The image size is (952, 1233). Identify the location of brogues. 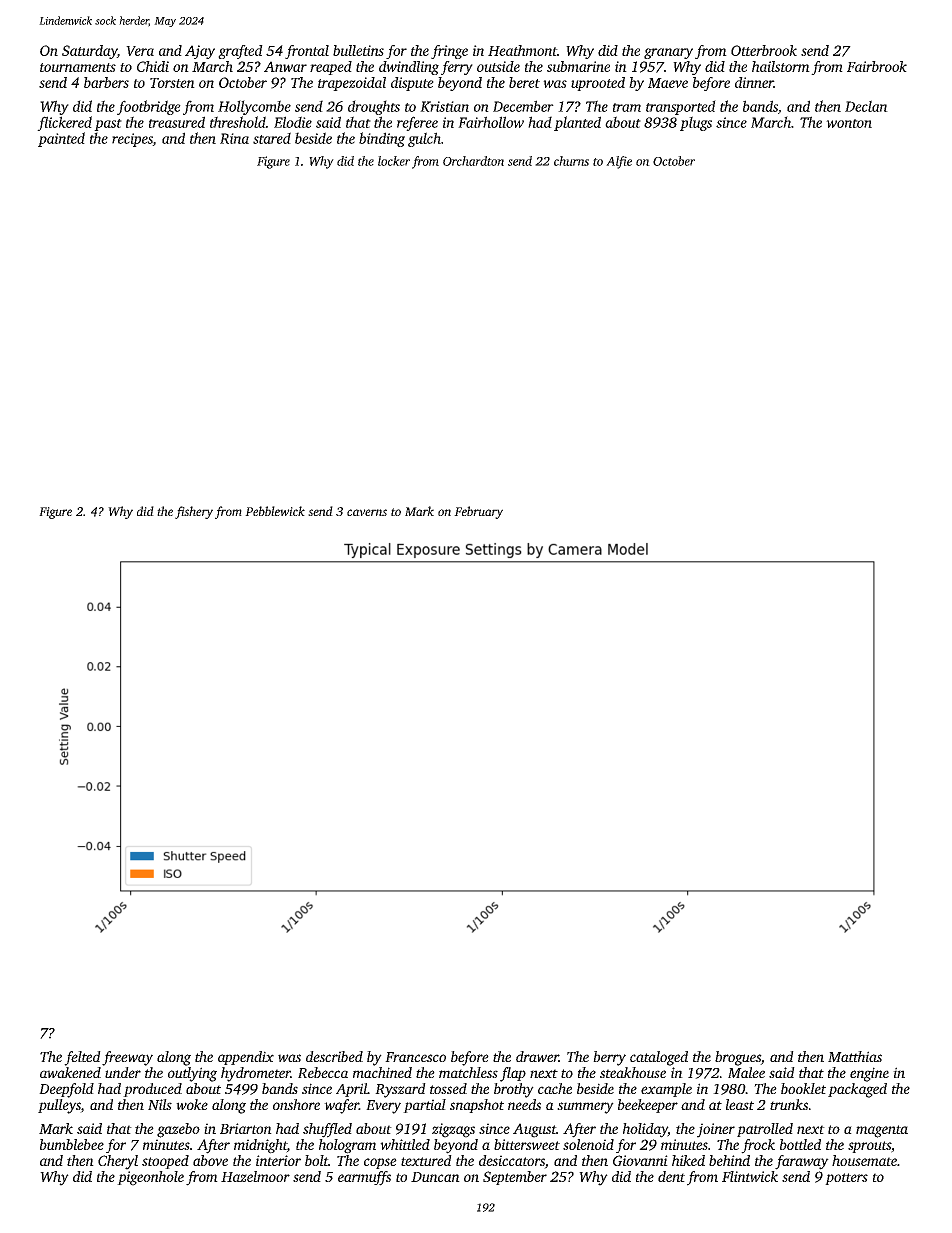
(738, 1058).
